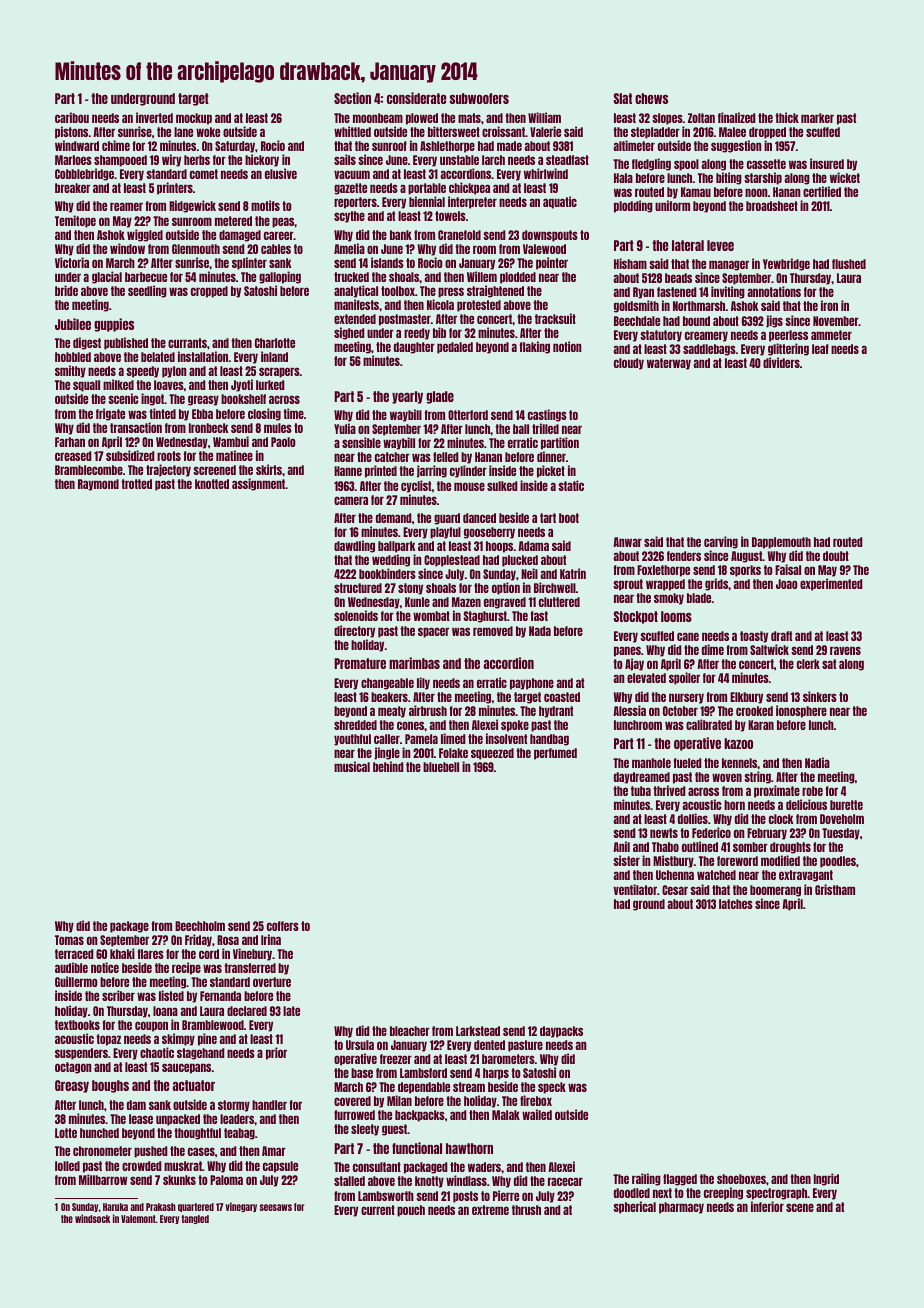 This screenshot has width=924, height=1308. I want to click on wiry, so click(171, 160).
